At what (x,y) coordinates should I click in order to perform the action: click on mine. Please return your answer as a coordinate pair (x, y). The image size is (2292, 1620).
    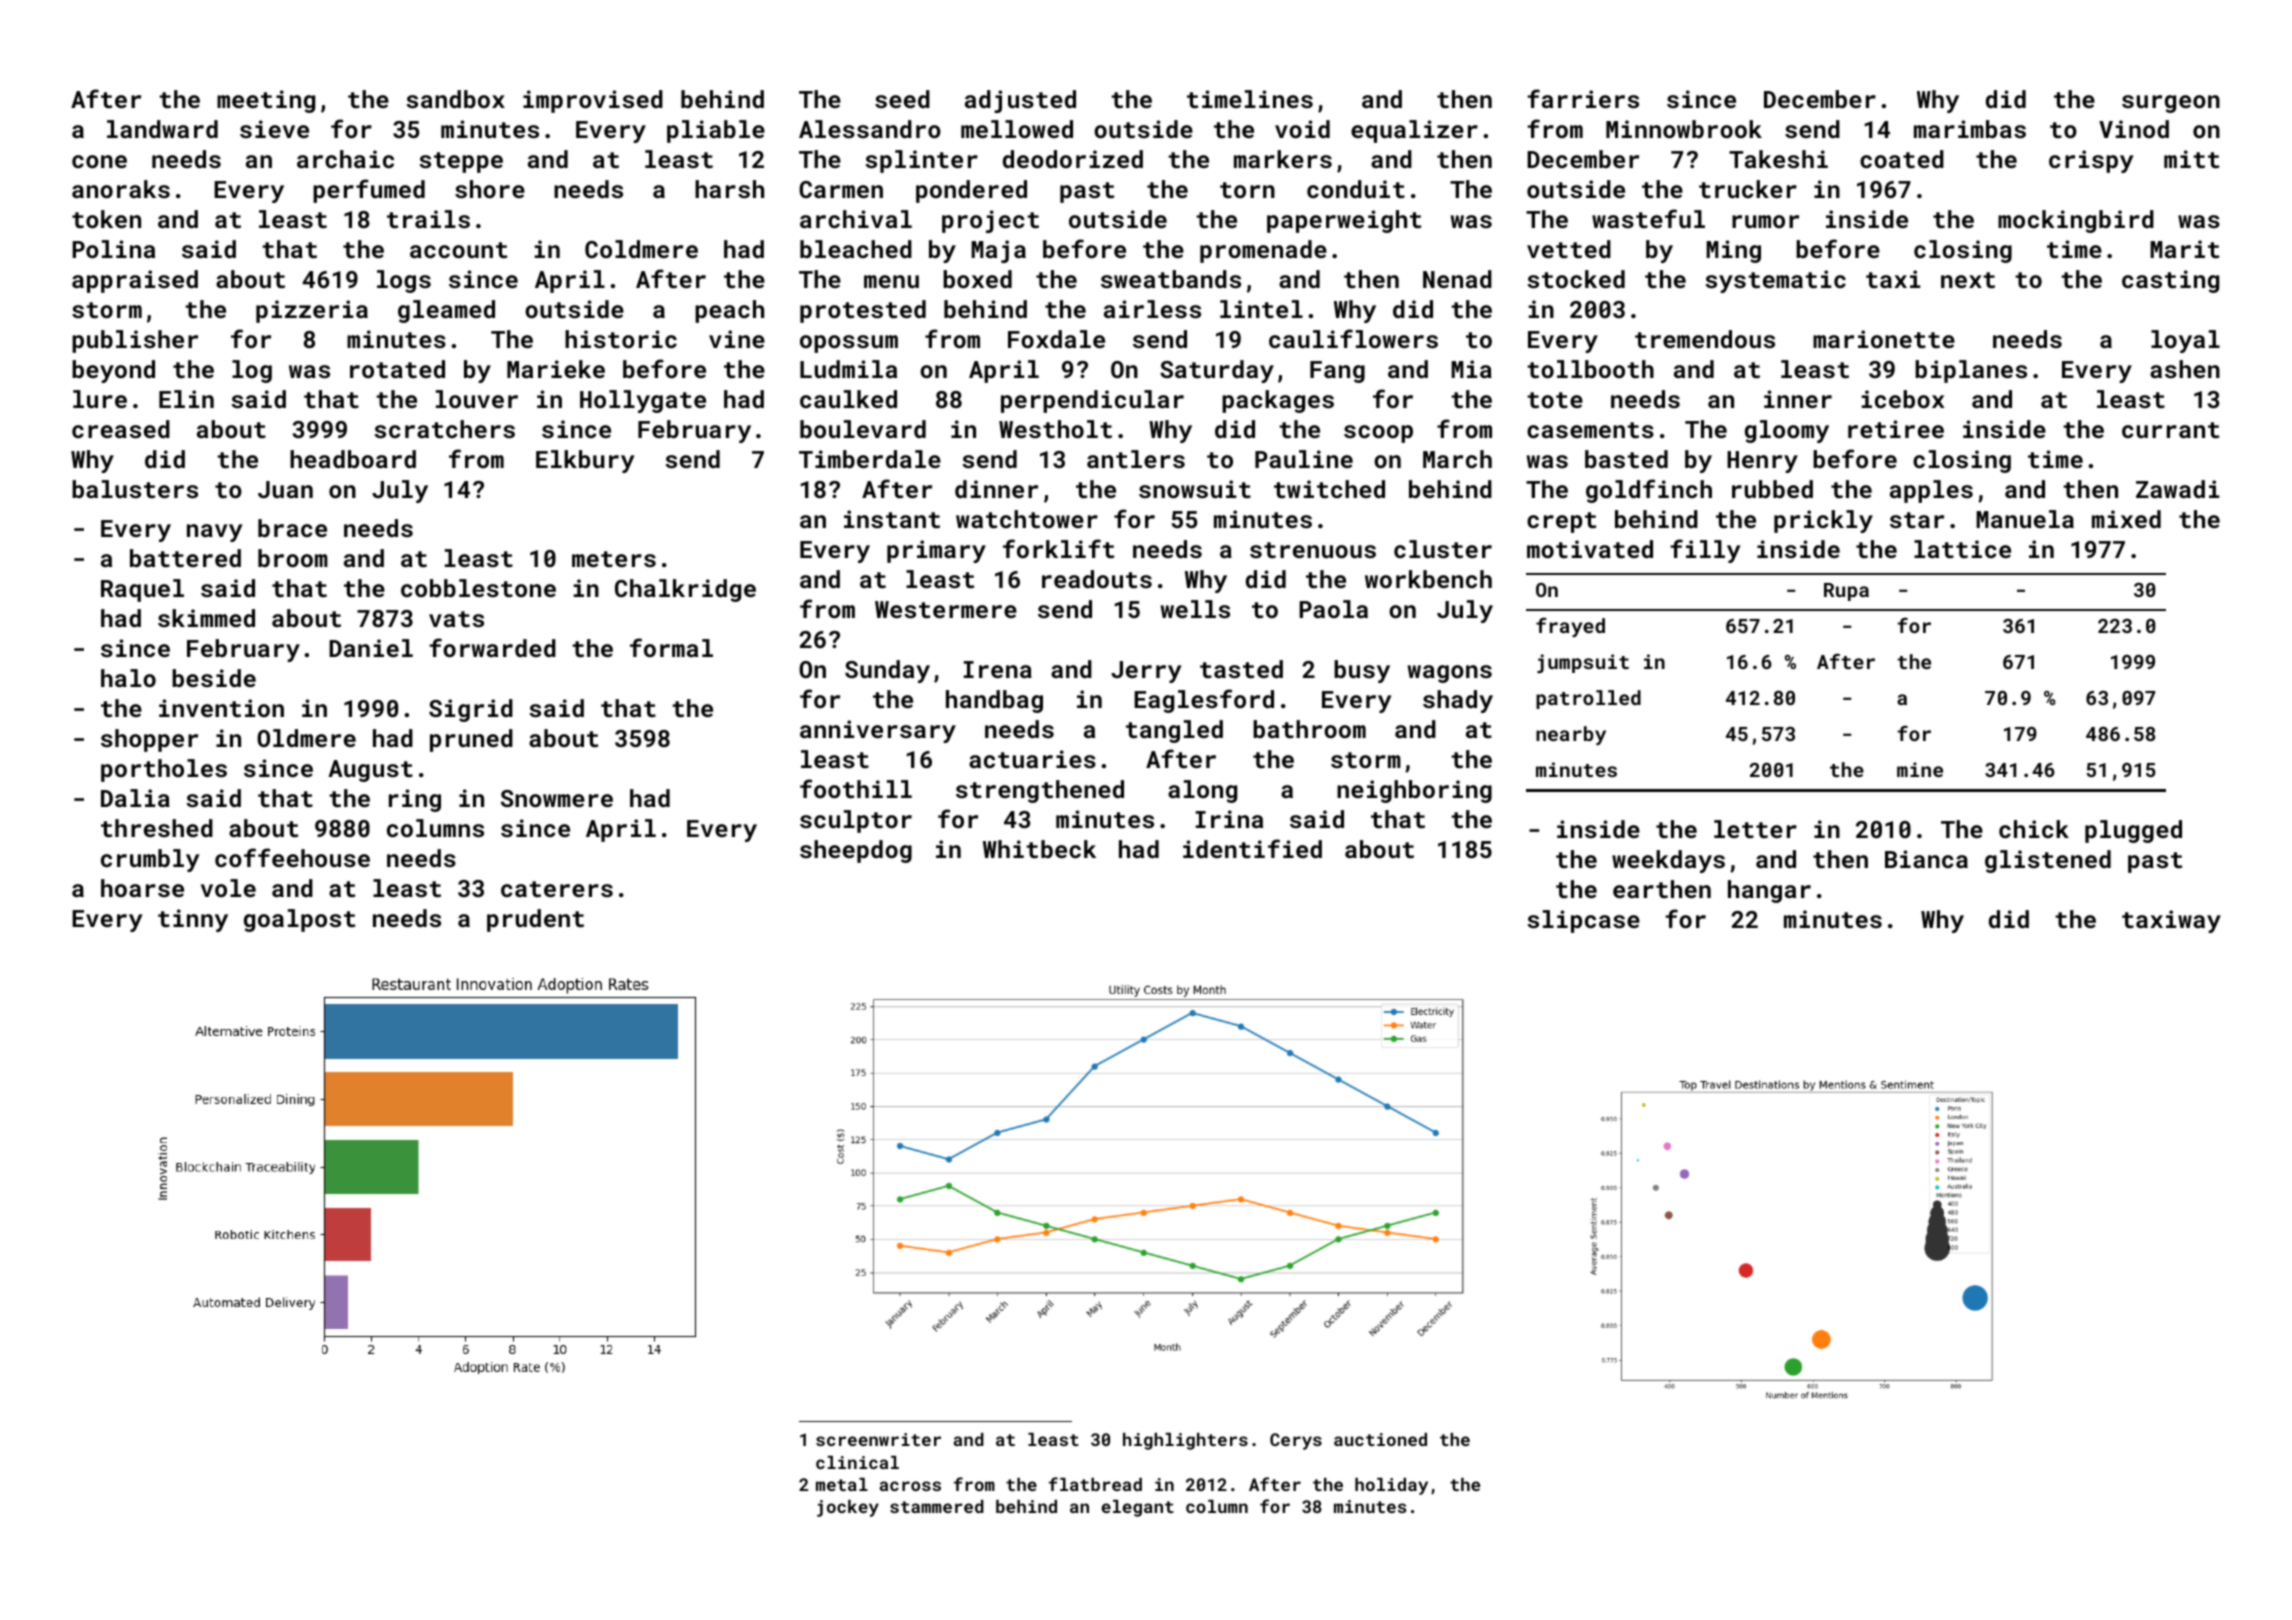
    Looking at the image, I should click on (1920, 769).
